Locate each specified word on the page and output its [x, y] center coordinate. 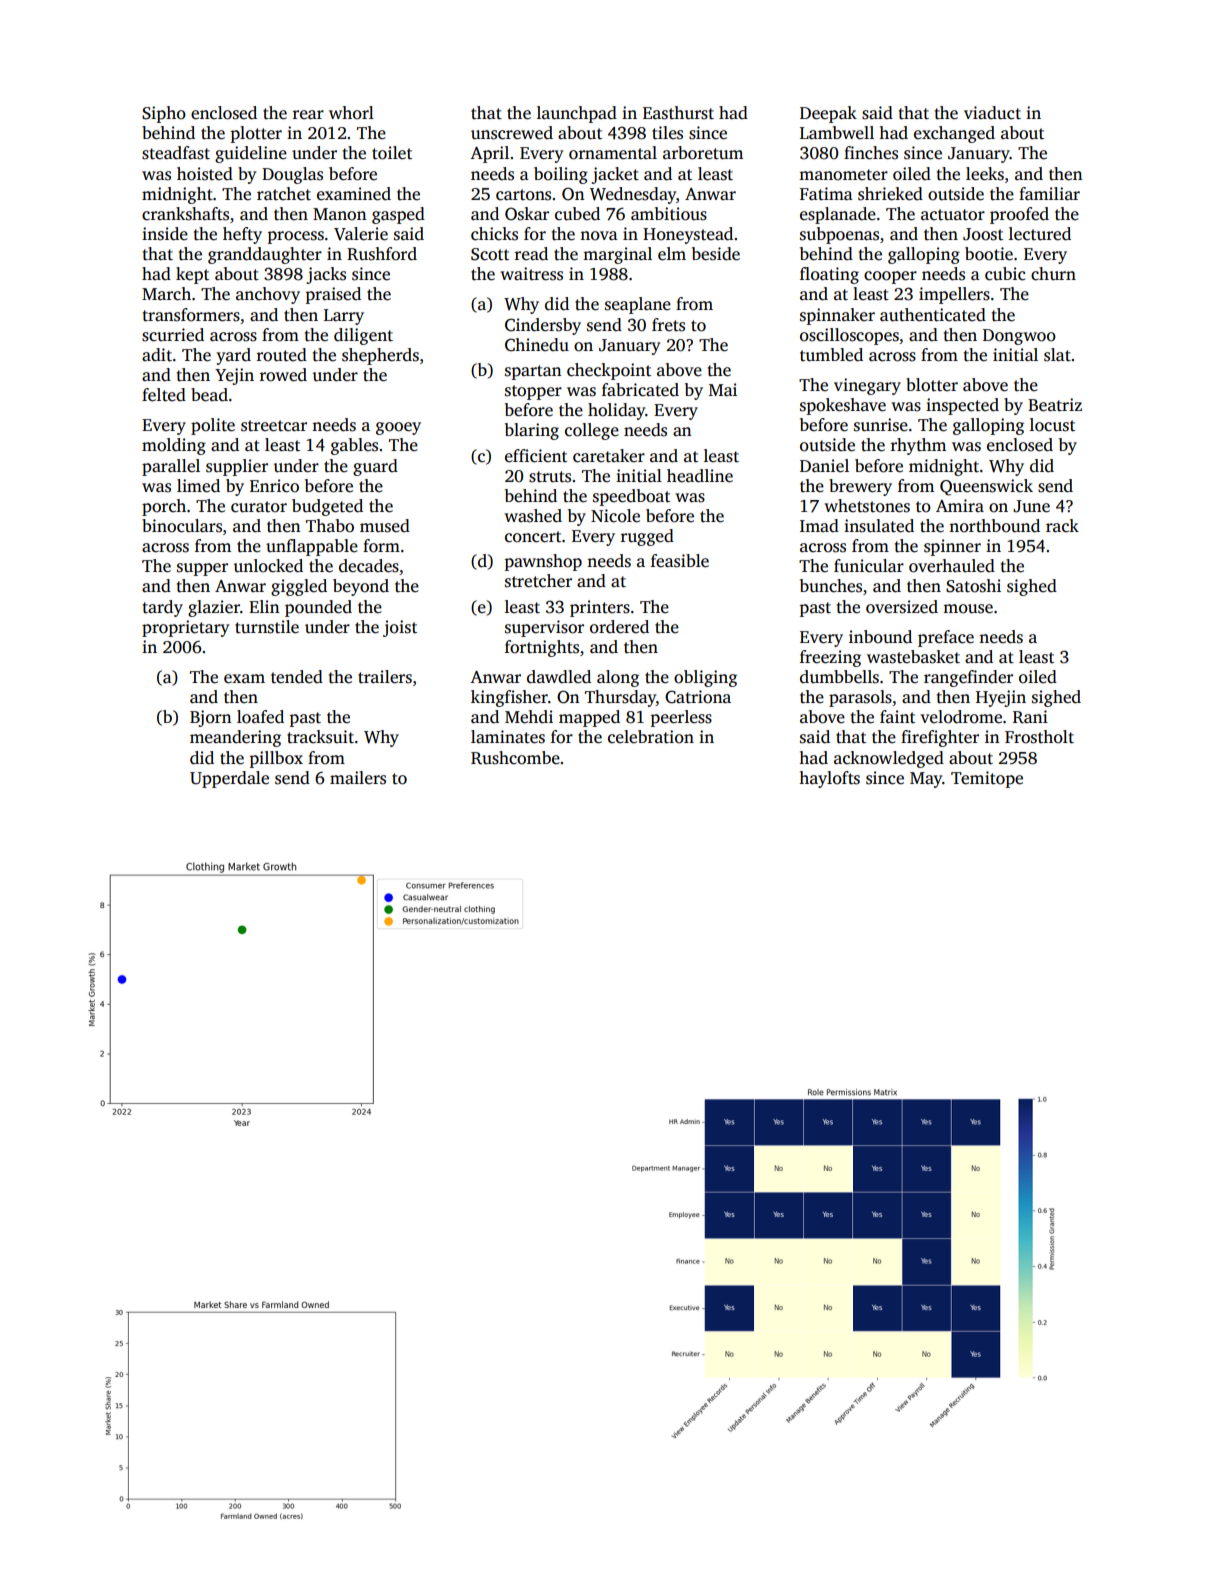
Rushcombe [515, 758]
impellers [954, 295]
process [296, 237]
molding [174, 446]
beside [716, 254]
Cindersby [543, 326]
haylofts [829, 779]
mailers [358, 778]
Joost [983, 234]
